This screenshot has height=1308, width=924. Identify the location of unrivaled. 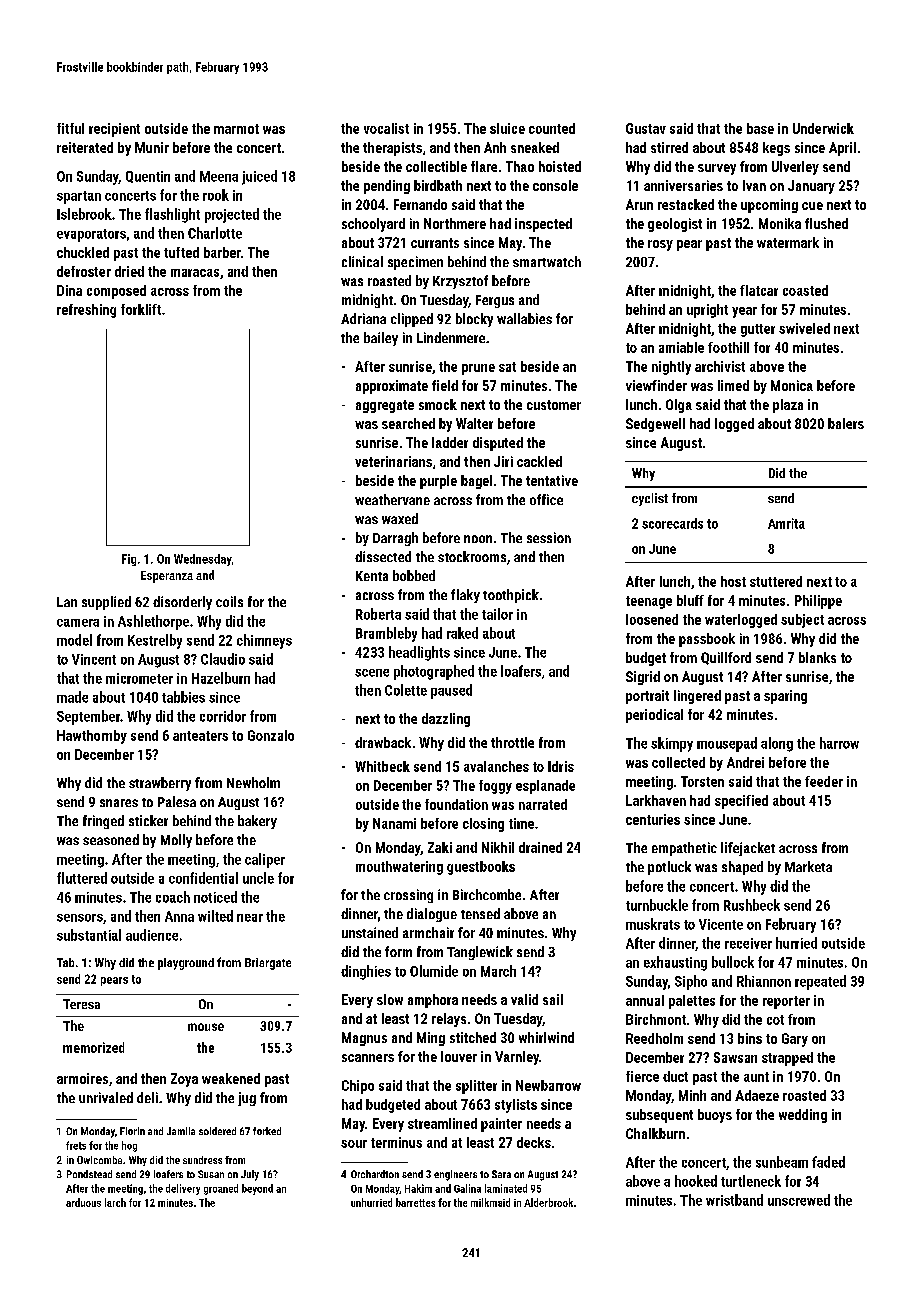
(106, 1097).
